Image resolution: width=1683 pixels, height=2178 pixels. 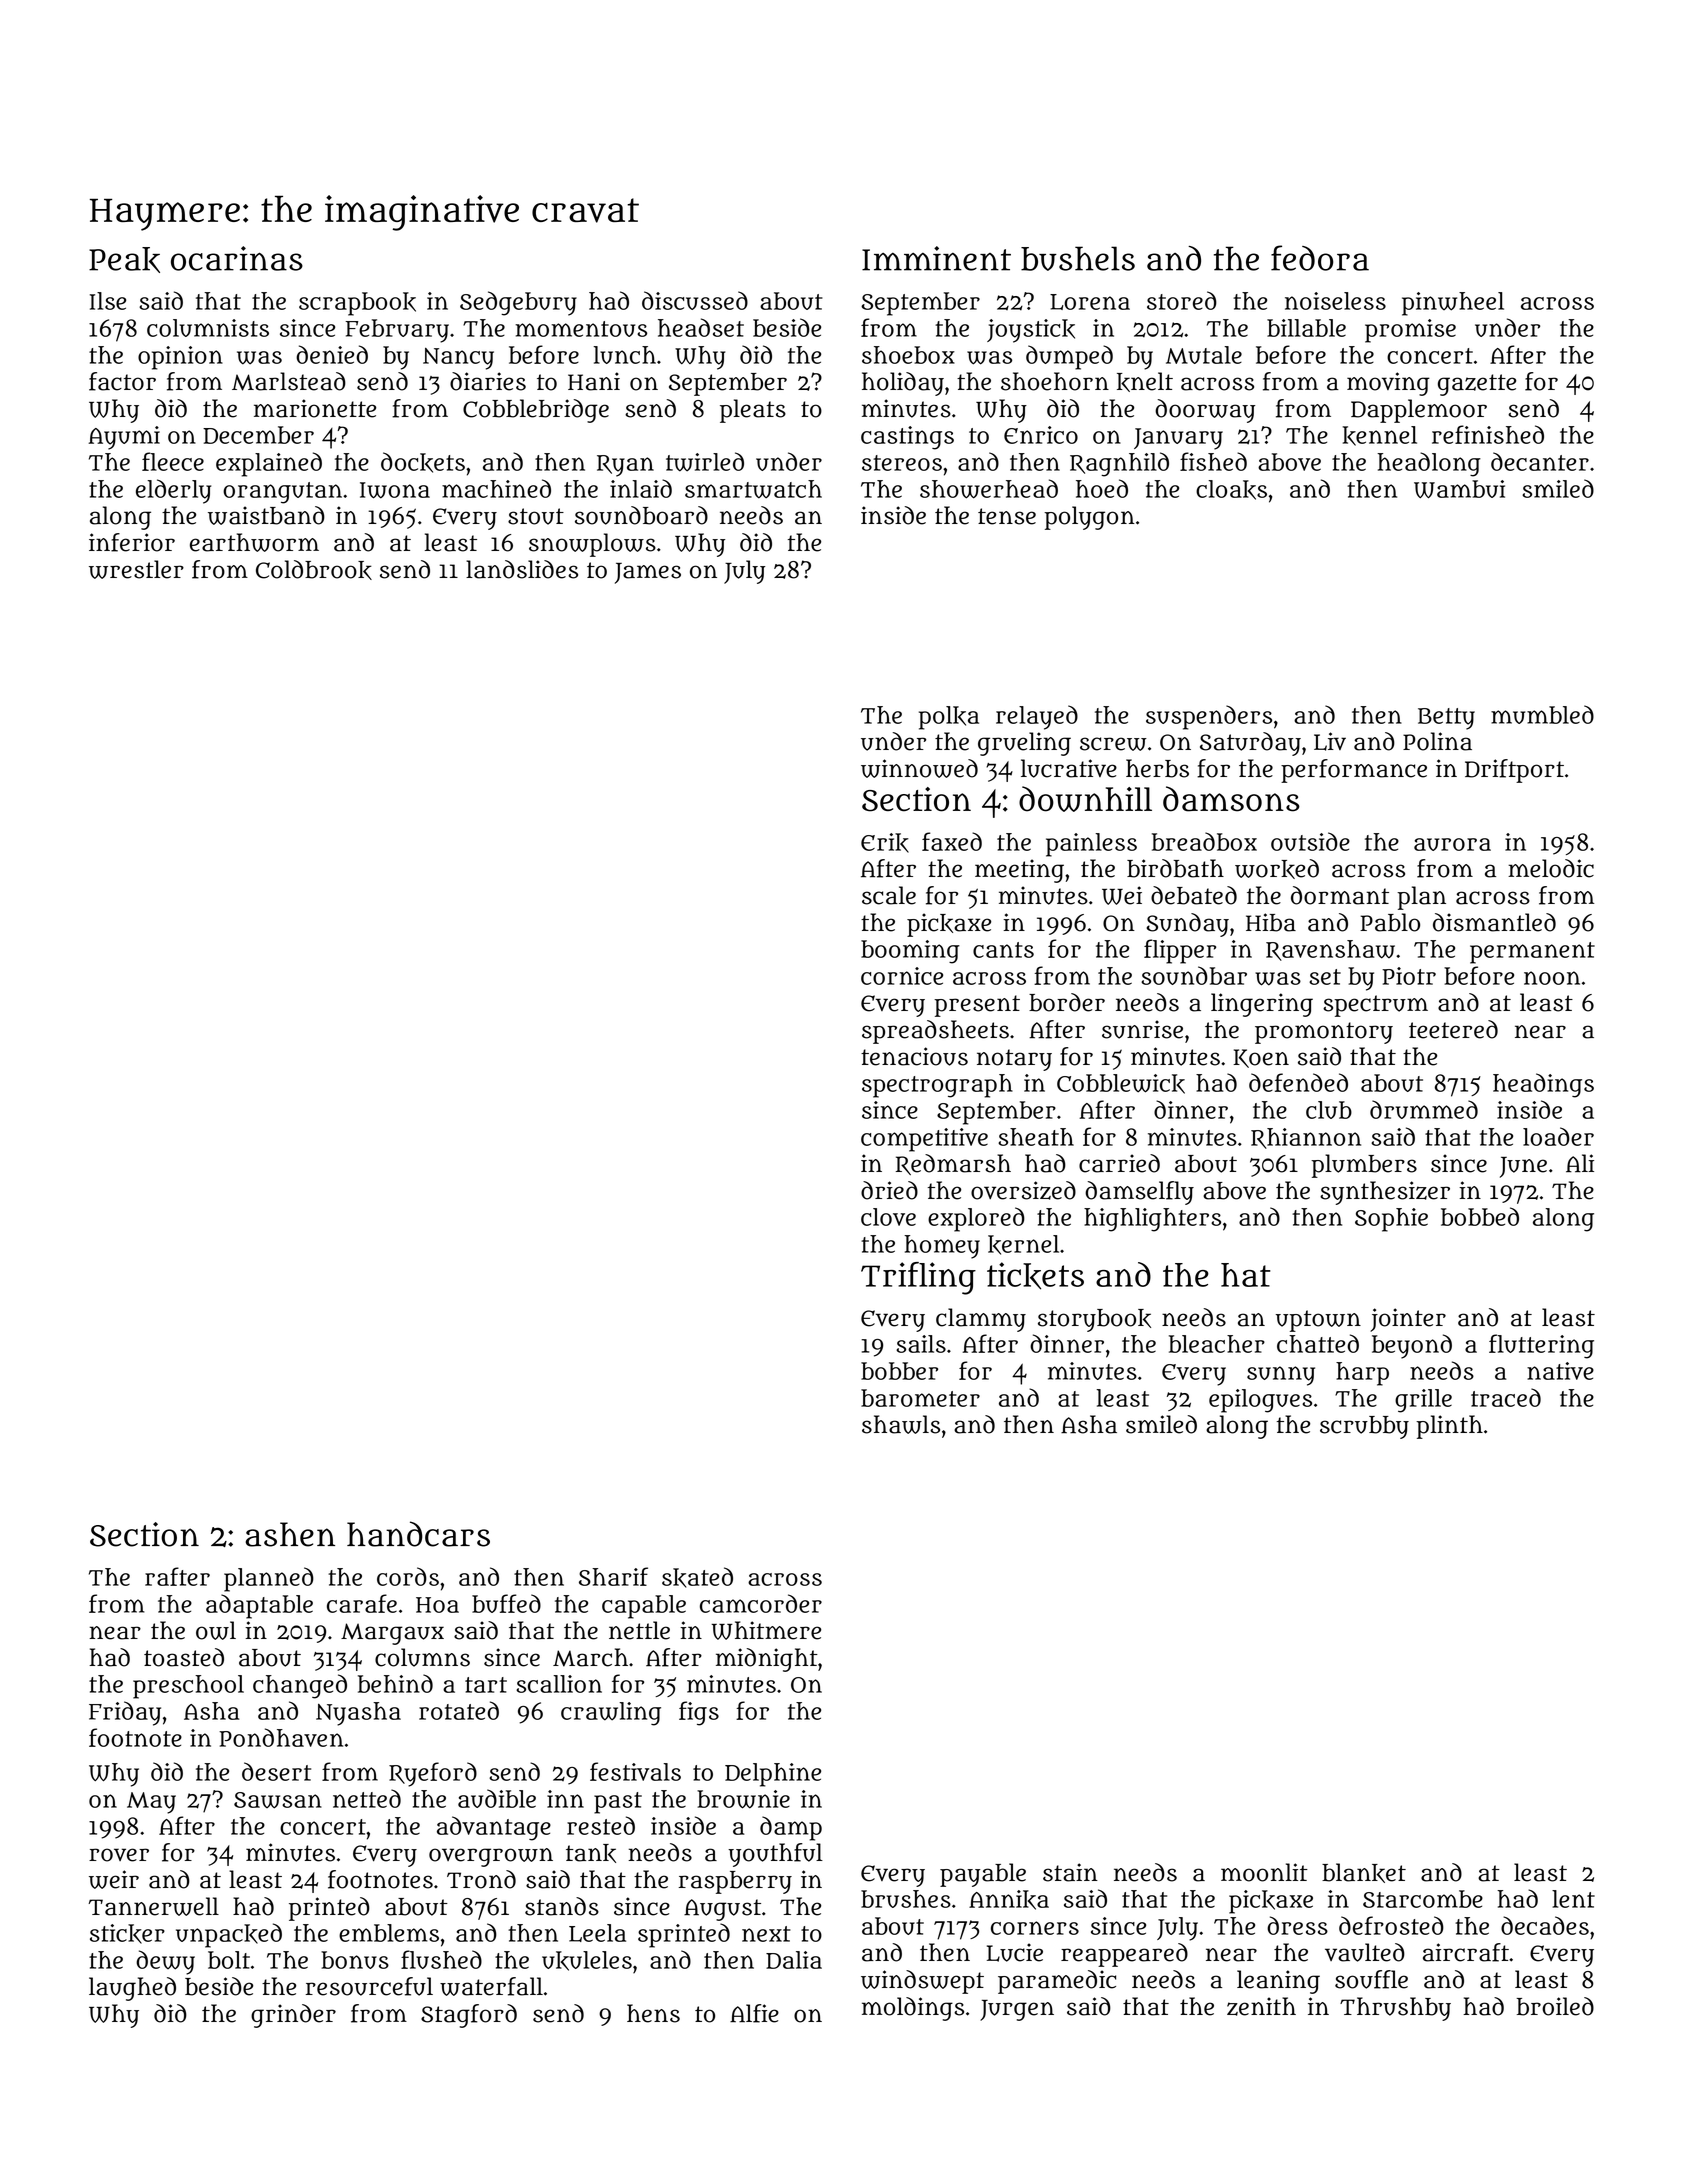 What do you see at coordinates (518, 303) in the document?
I see `Sedgebury` at bounding box center [518, 303].
